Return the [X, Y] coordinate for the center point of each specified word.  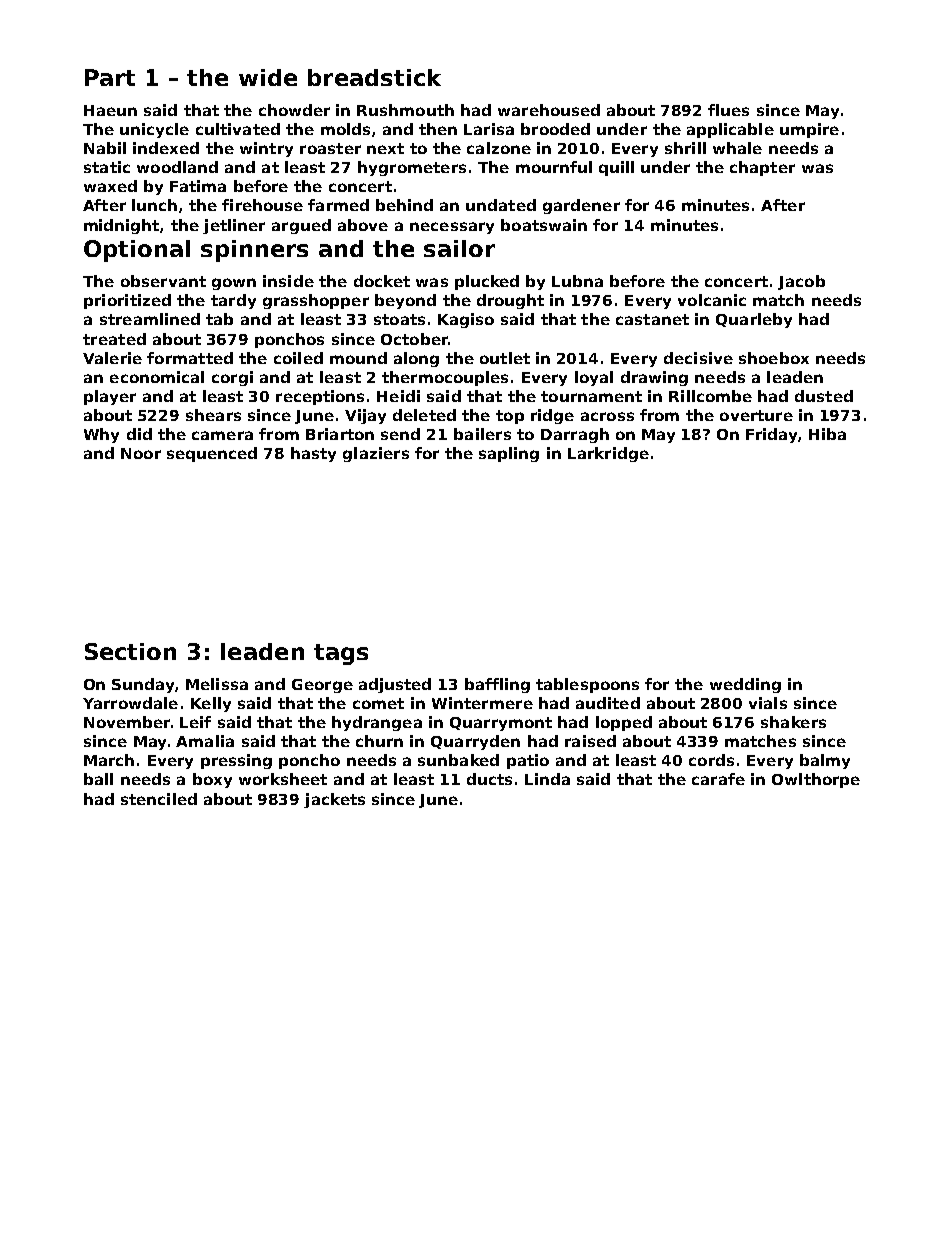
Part [110, 77]
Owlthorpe [816, 780]
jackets [334, 800]
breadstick [374, 77]
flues [728, 110]
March [109, 760]
